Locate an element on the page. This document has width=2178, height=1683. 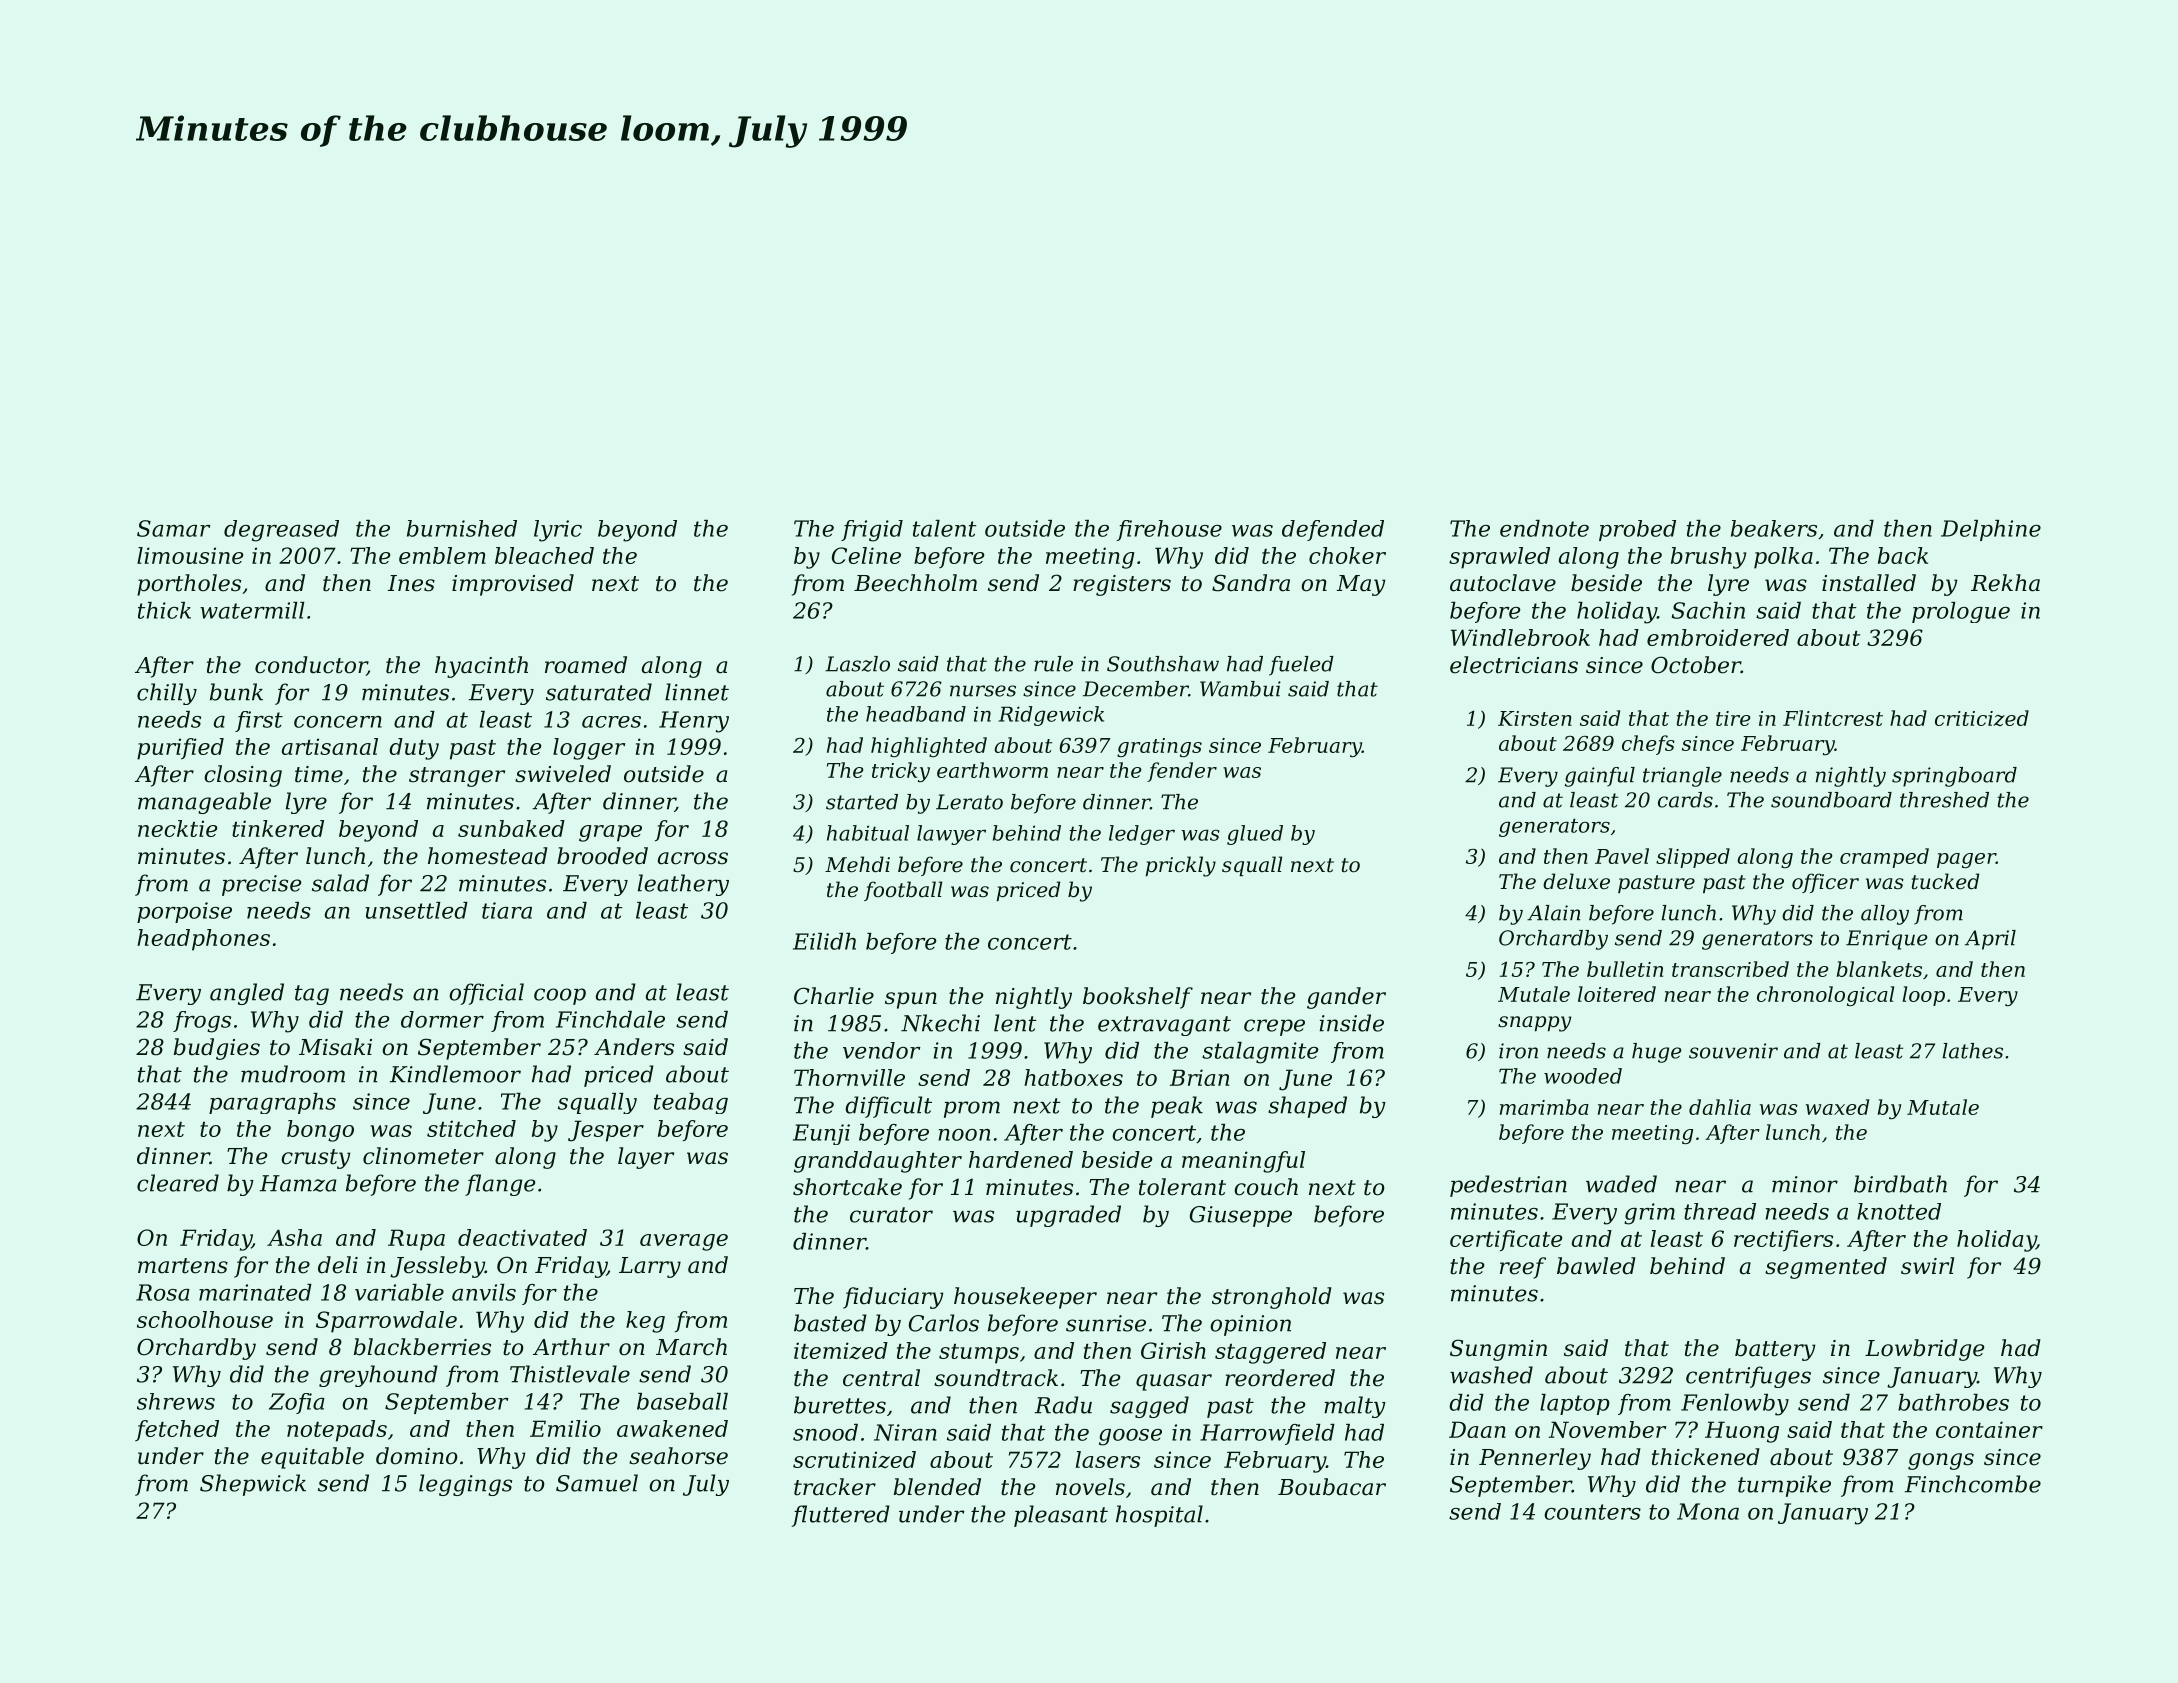
Kindlemoor is located at coordinates (455, 1074).
